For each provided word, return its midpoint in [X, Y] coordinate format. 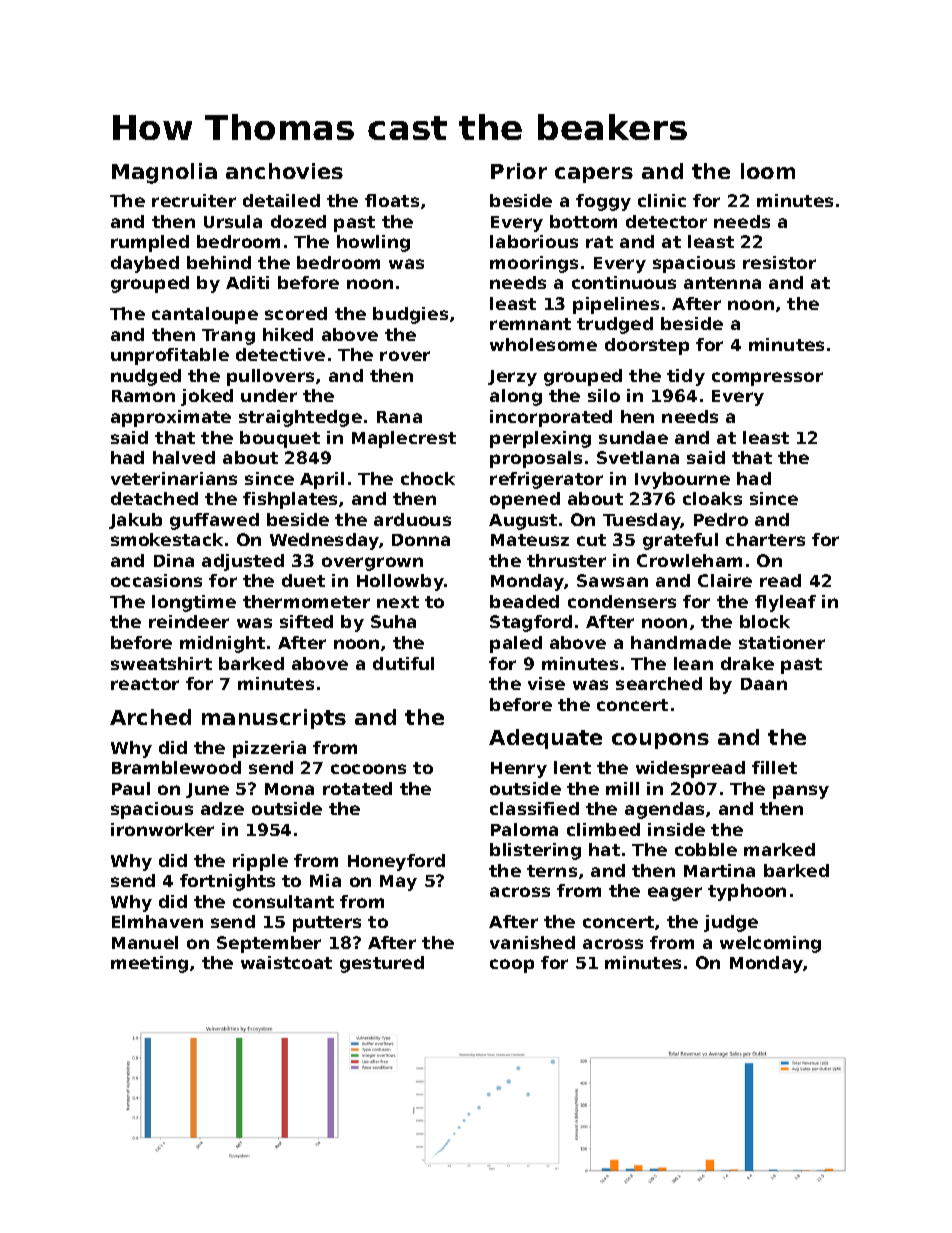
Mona [289, 789]
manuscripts [274, 719]
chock [428, 478]
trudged [615, 325]
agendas [664, 810]
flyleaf [785, 603]
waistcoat [286, 962]
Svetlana [638, 457]
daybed [145, 264]
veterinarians [174, 478]
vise [546, 683]
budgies [410, 315]
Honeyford [396, 862]
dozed [298, 221]
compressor [767, 379]
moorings [534, 264]
